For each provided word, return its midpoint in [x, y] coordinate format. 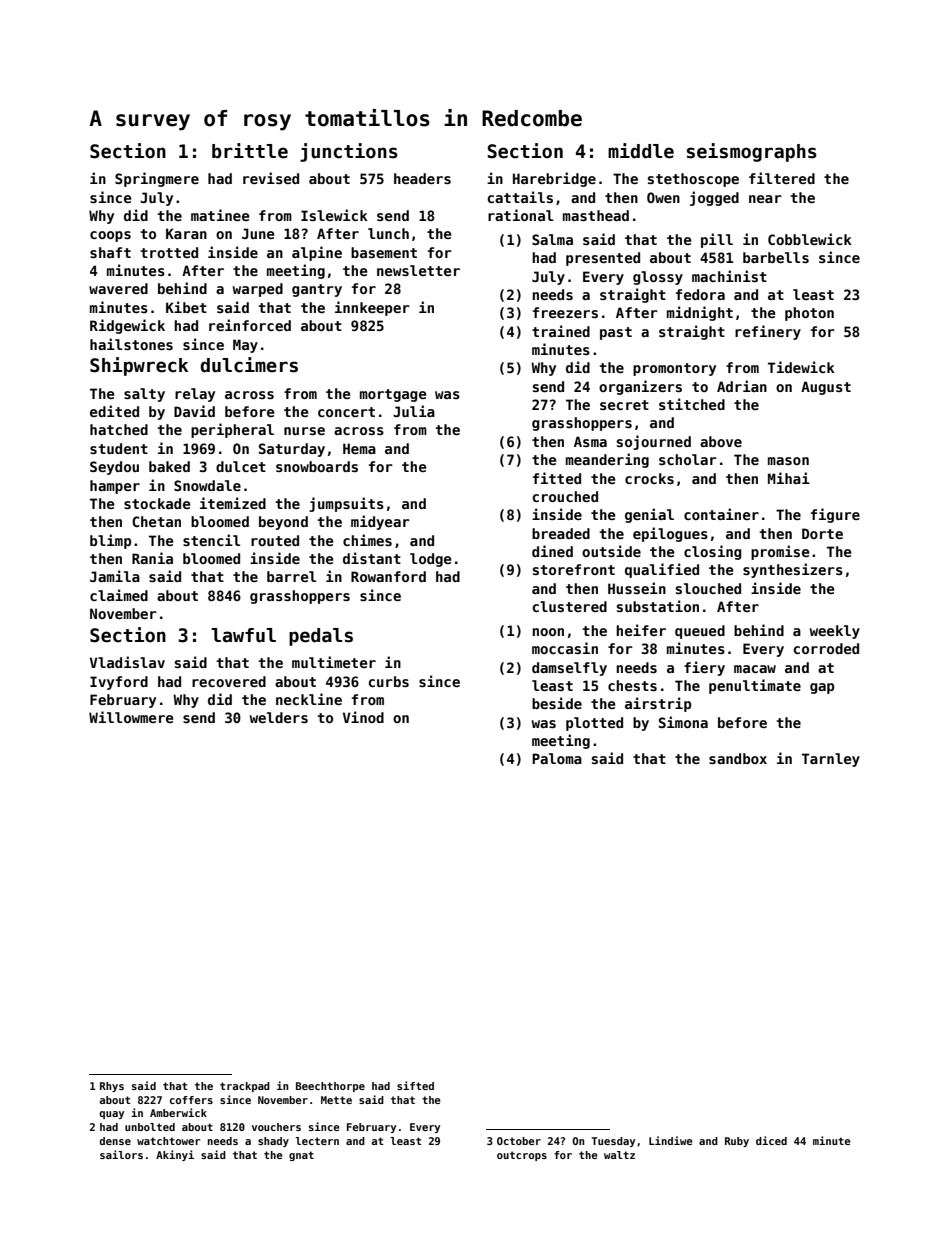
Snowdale [207, 485]
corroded [826, 648]
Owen [663, 197]
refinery [768, 332]
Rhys [112, 1087]
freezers [565, 312]
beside [557, 703]
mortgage [393, 395]
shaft [110, 252]
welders [279, 717]
